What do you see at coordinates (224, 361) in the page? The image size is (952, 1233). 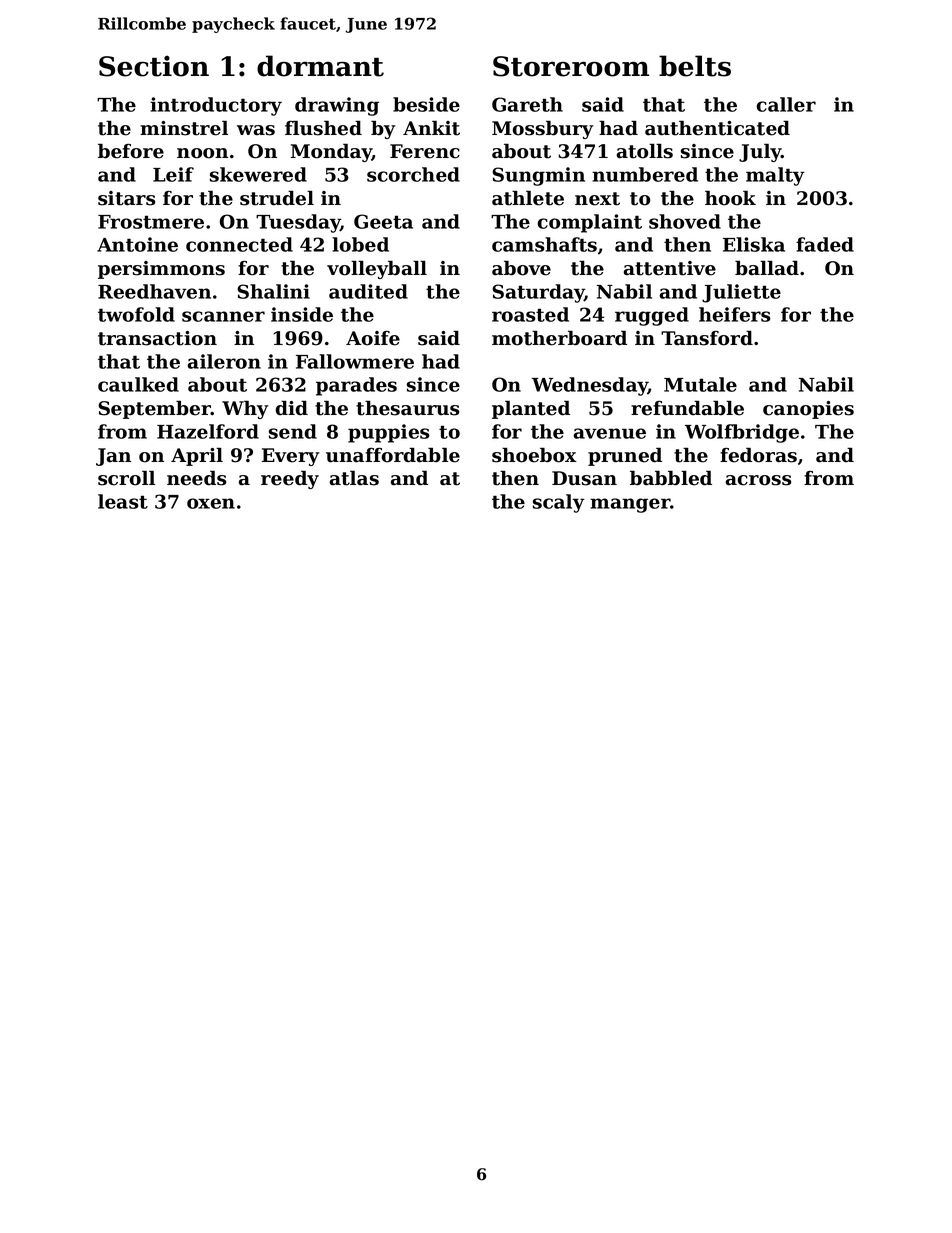 I see `aileron` at bounding box center [224, 361].
